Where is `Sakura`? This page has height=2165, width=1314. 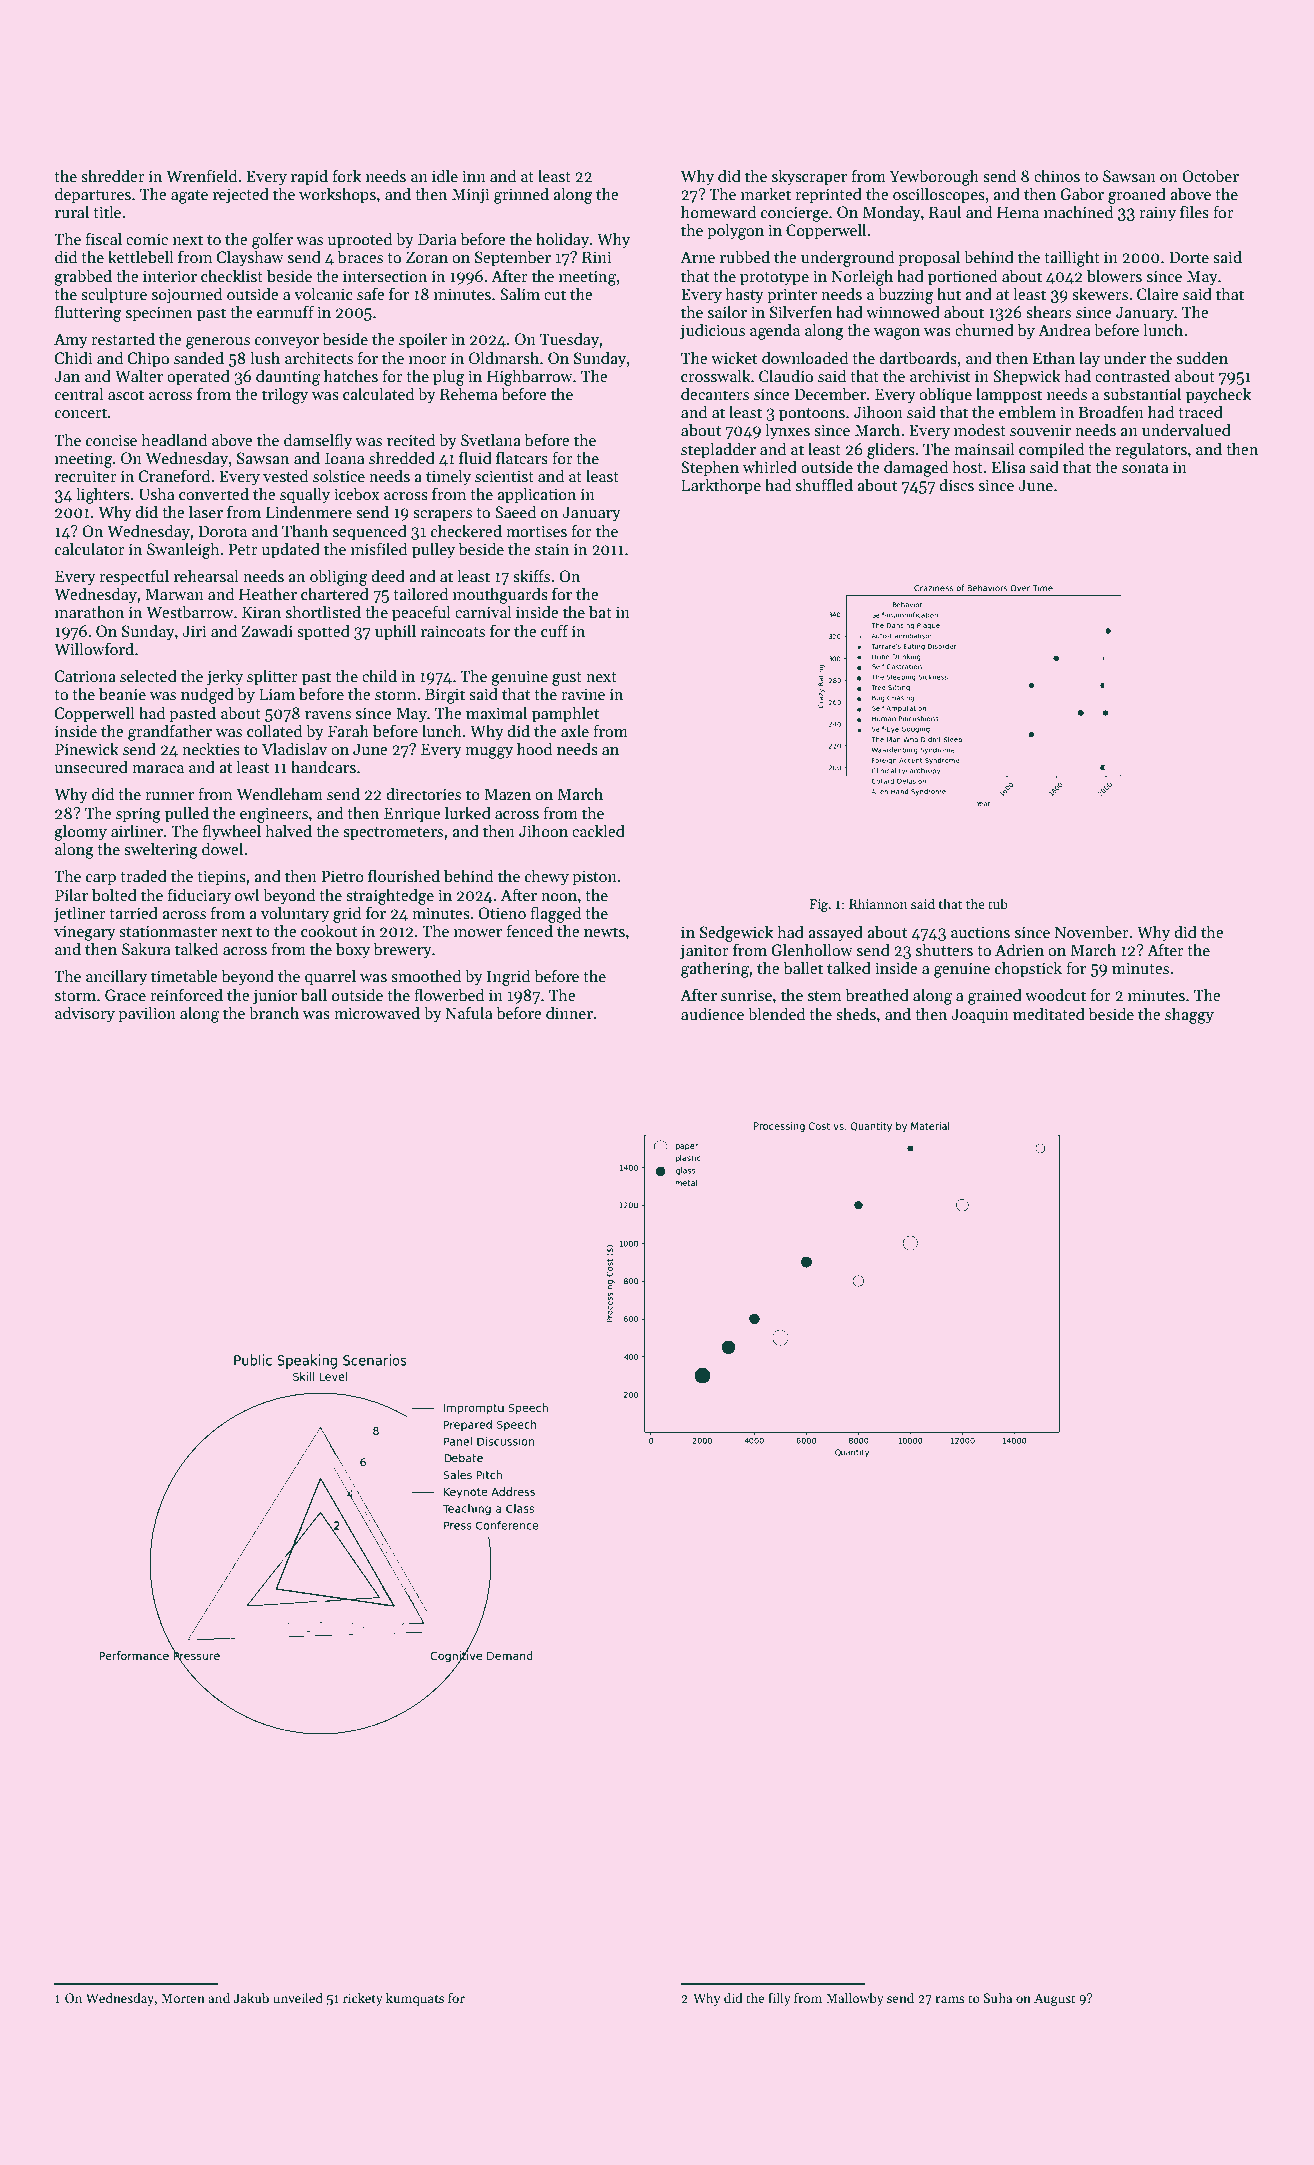
Sakura is located at coordinates (146, 948).
